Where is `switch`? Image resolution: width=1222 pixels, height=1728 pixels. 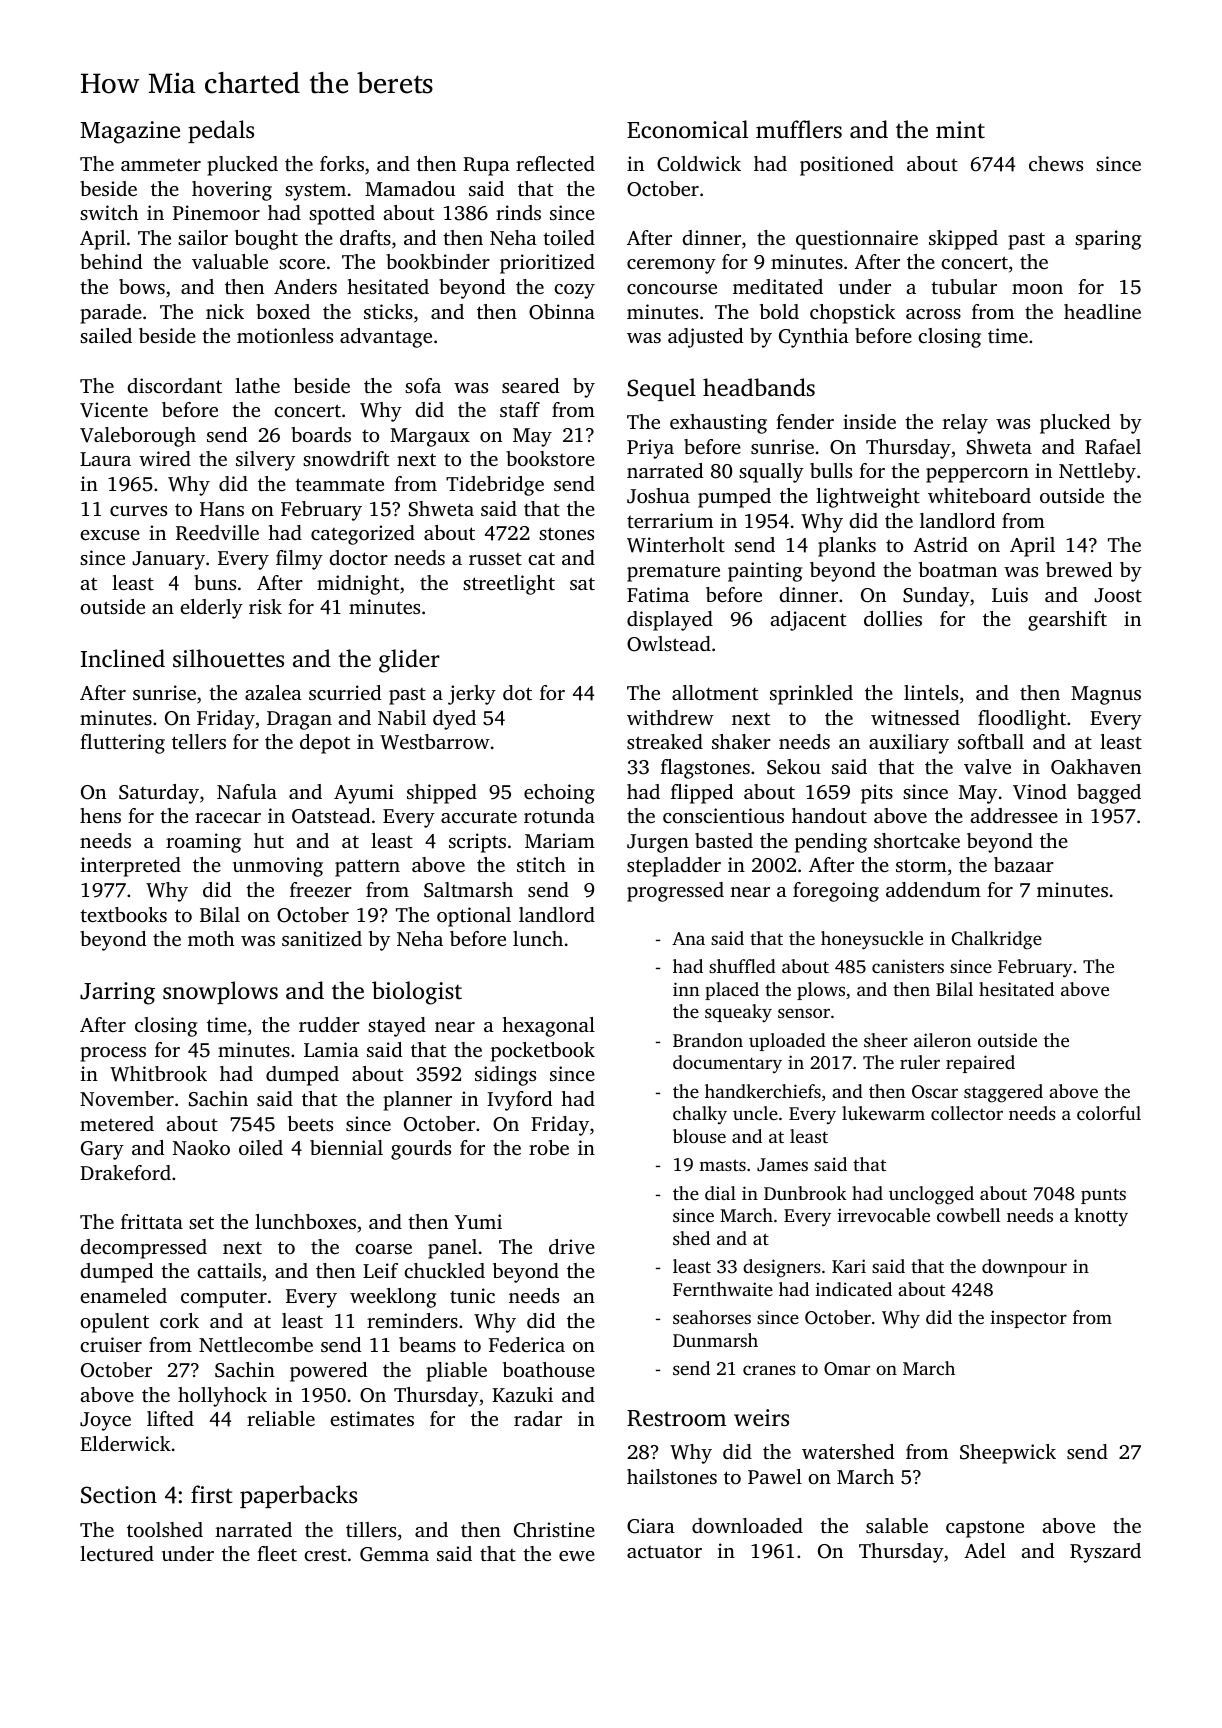 switch is located at coordinates (109, 212).
